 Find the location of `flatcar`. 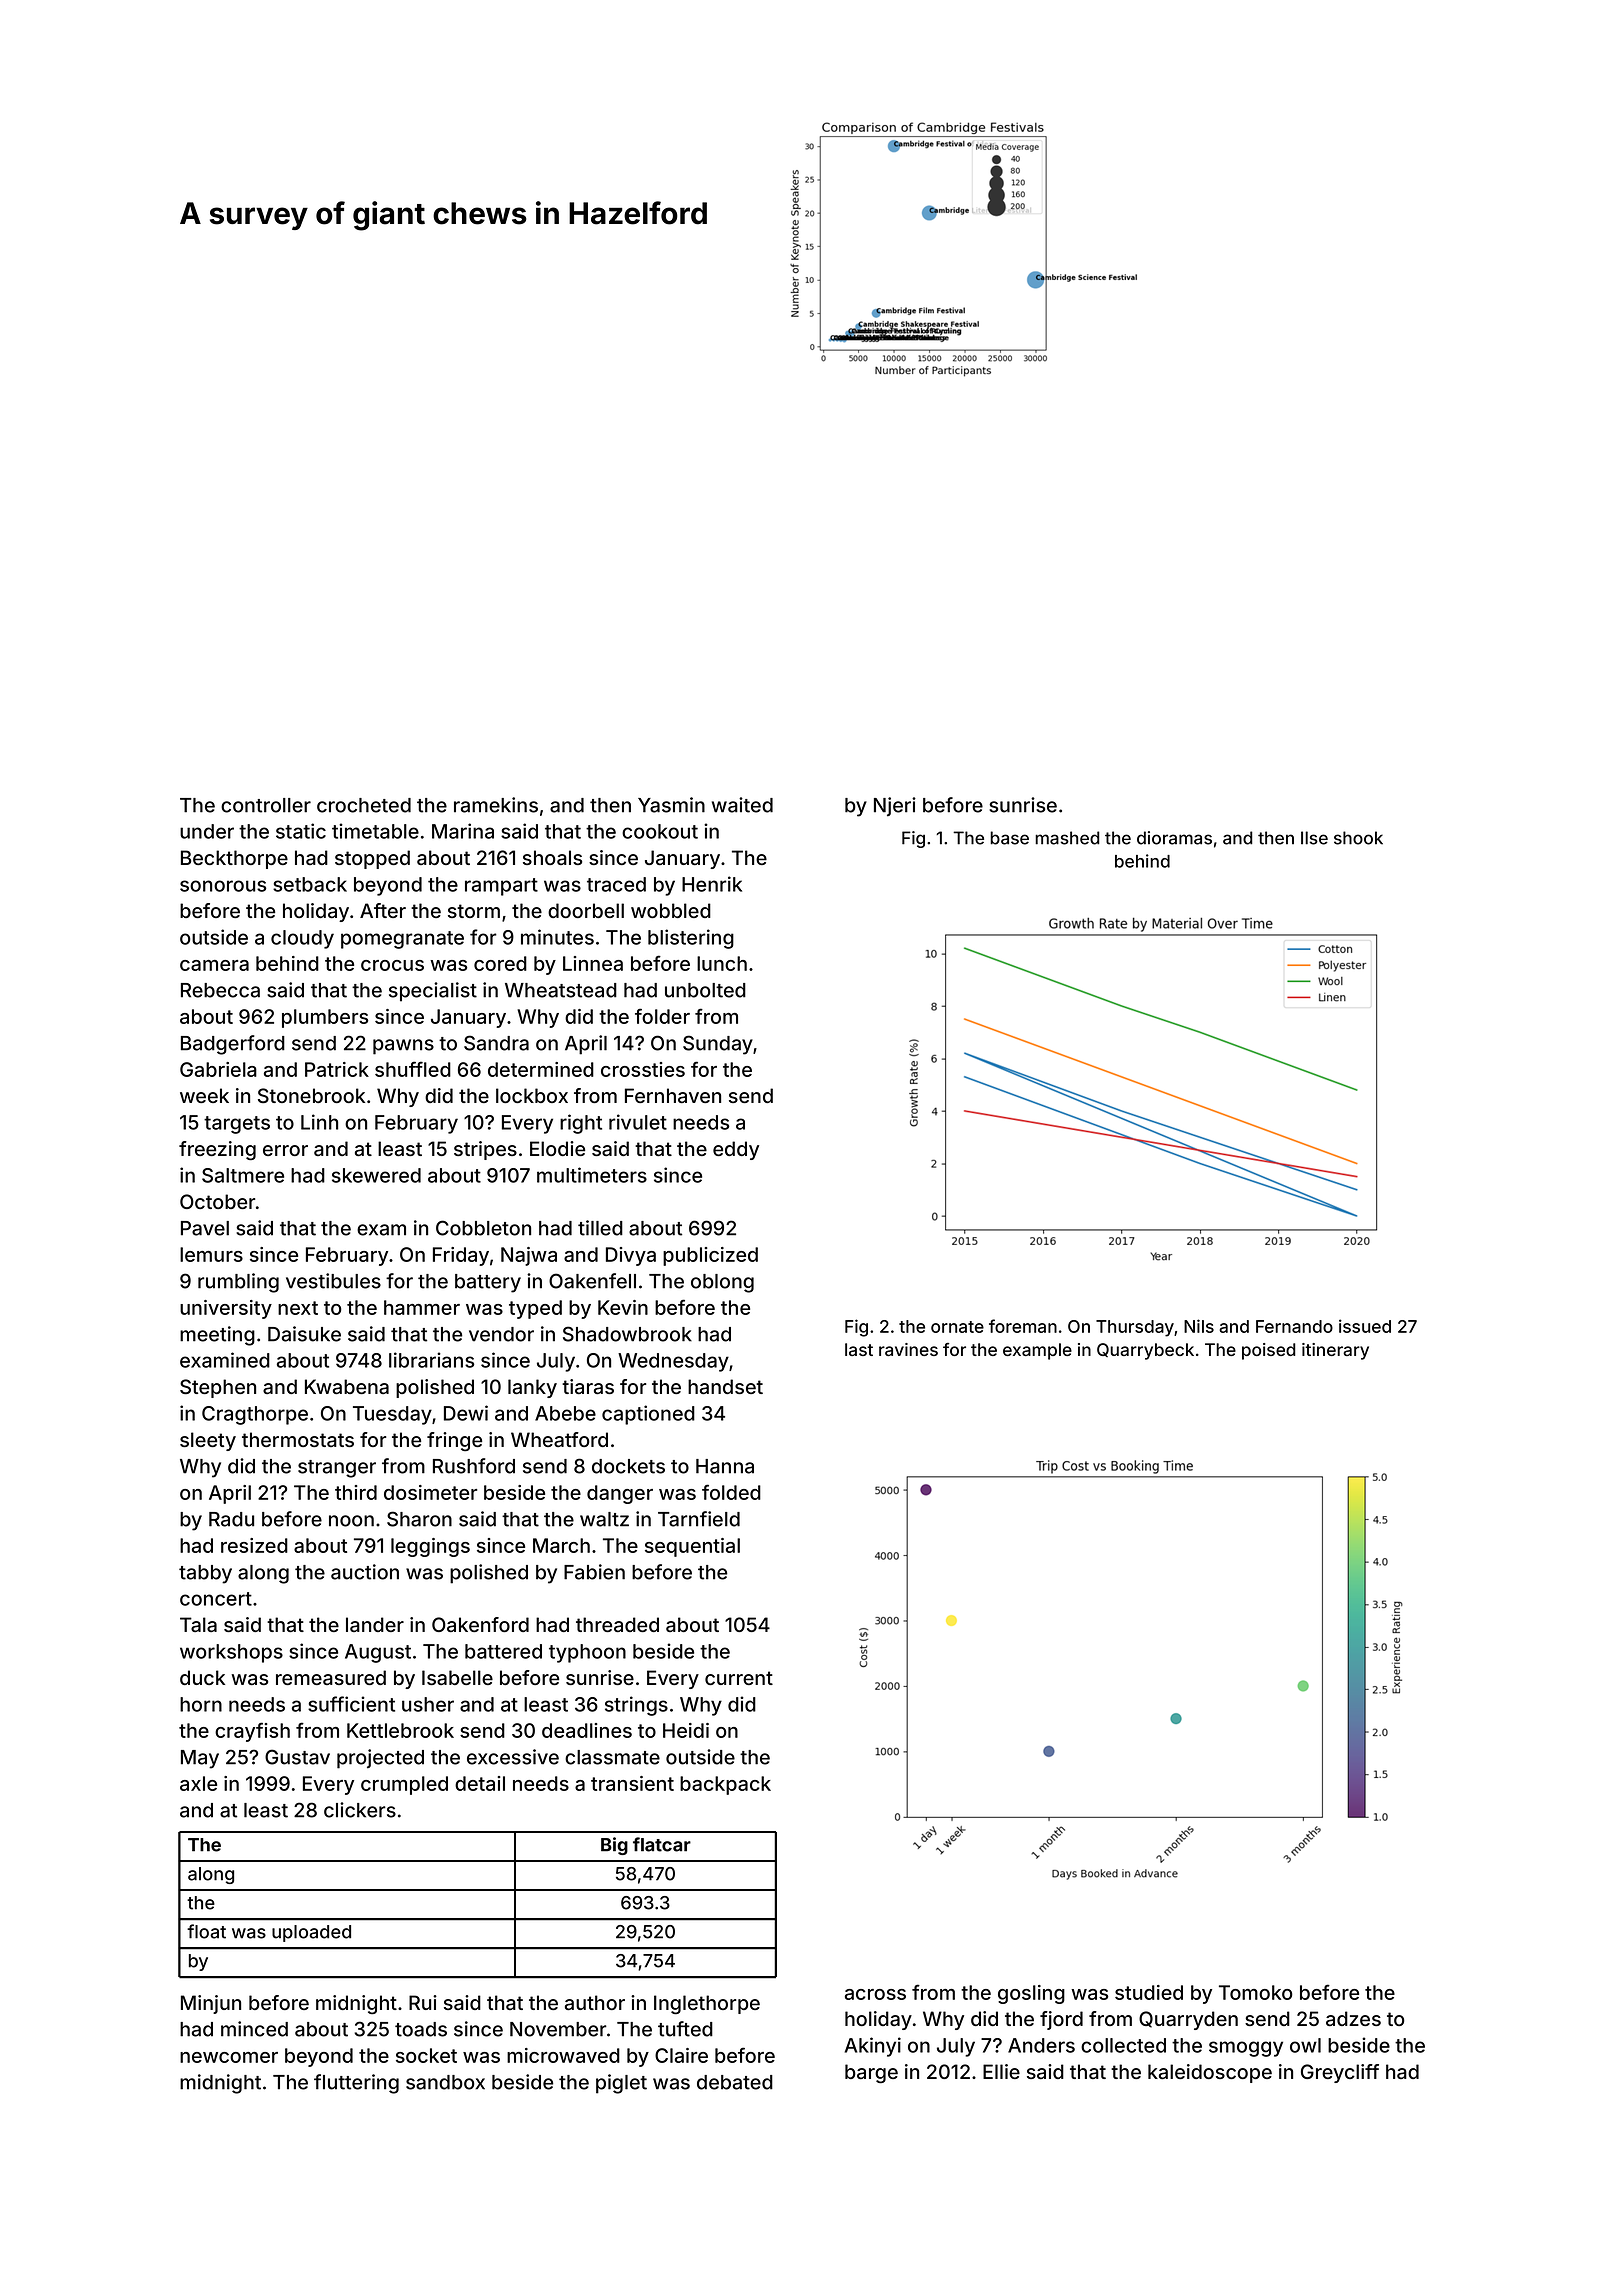

flatcar is located at coordinates (662, 1844).
